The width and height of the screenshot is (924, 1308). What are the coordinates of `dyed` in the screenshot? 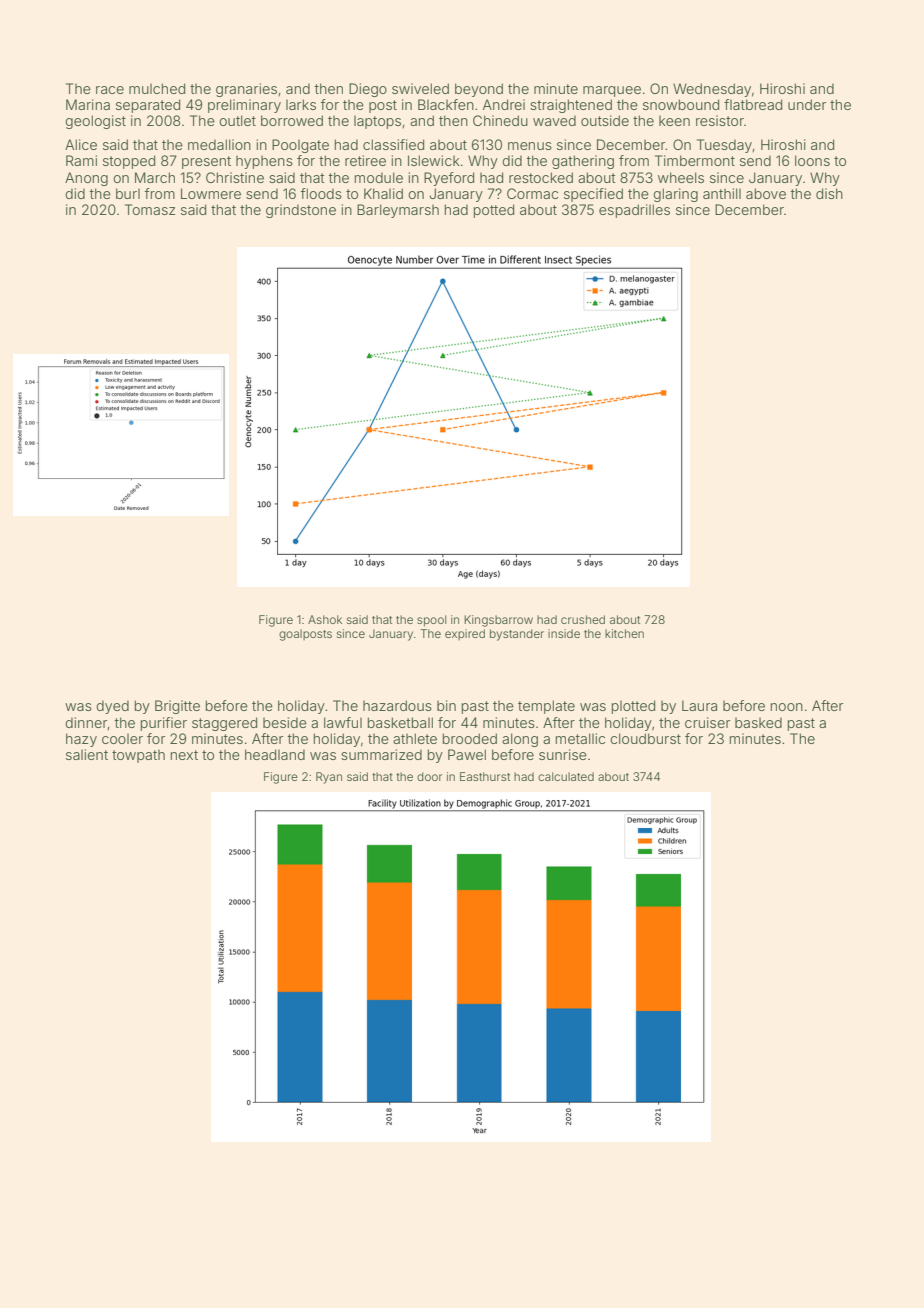 It's located at (112, 707).
